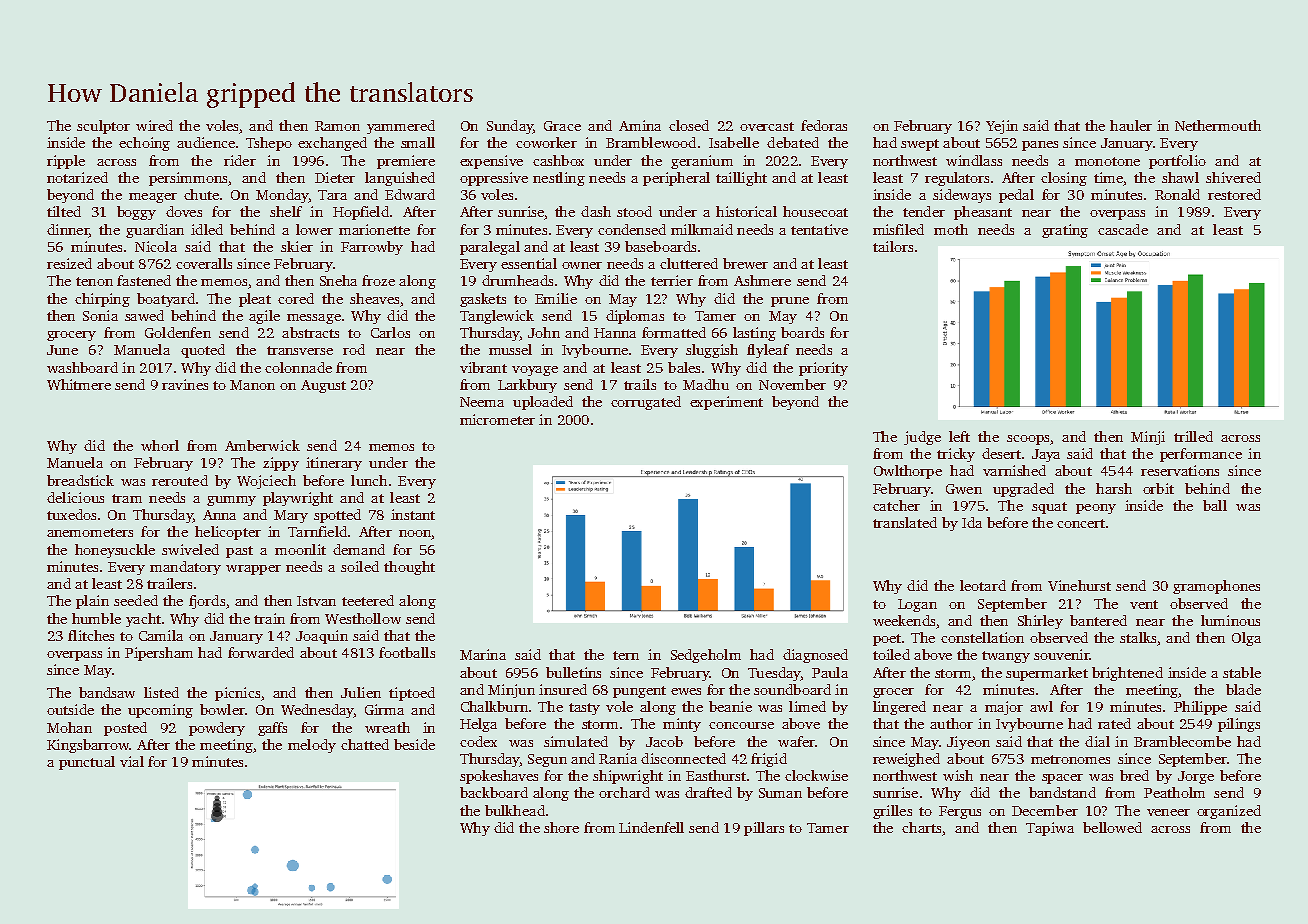 The image size is (1308, 924). I want to click on Julien, so click(361, 692).
